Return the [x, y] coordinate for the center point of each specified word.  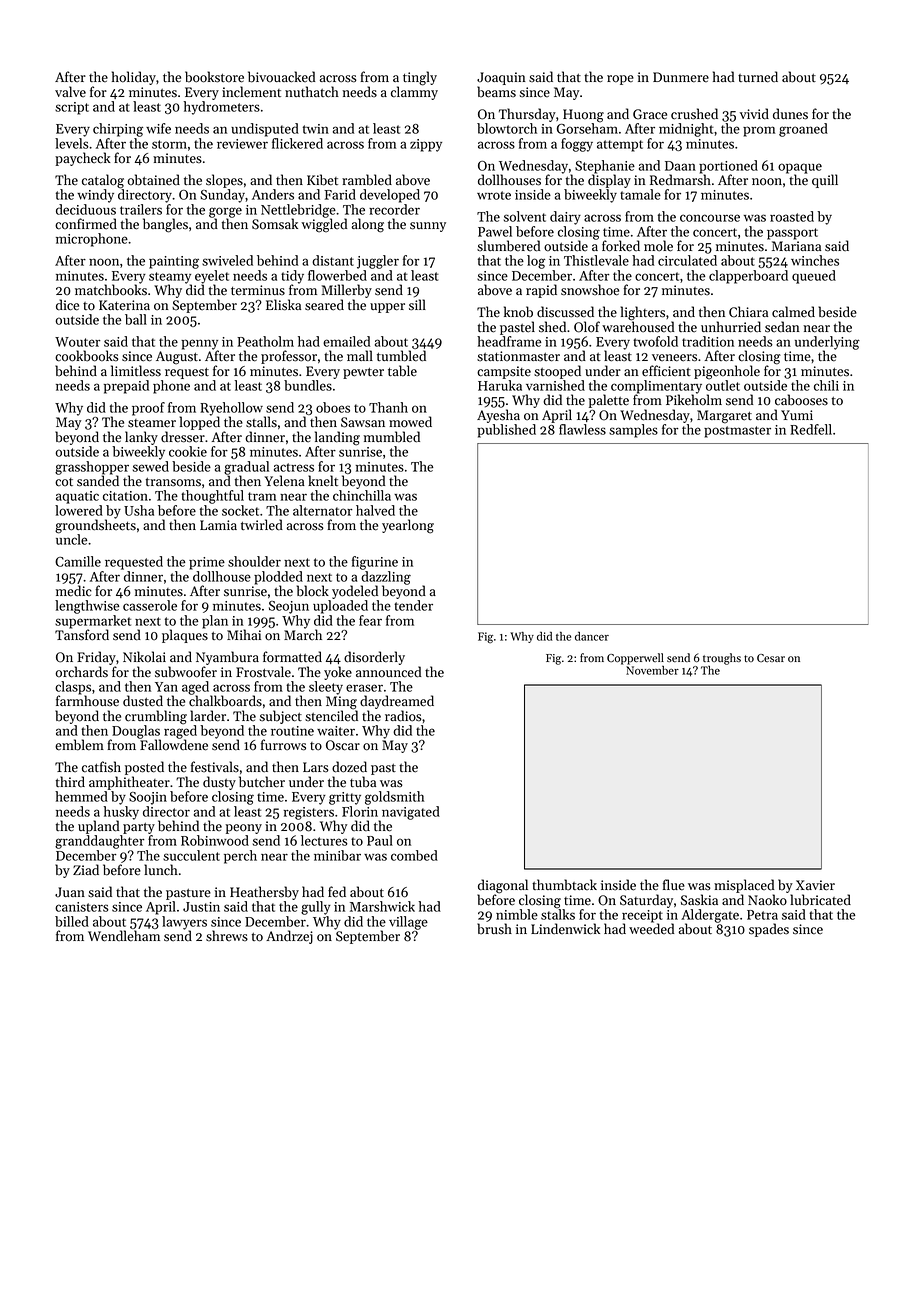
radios [403, 716]
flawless [582, 429]
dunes [790, 114]
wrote [494, 195]
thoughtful [212, 497]
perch [240, 857]
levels [72, 143]
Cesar [771, 658]
